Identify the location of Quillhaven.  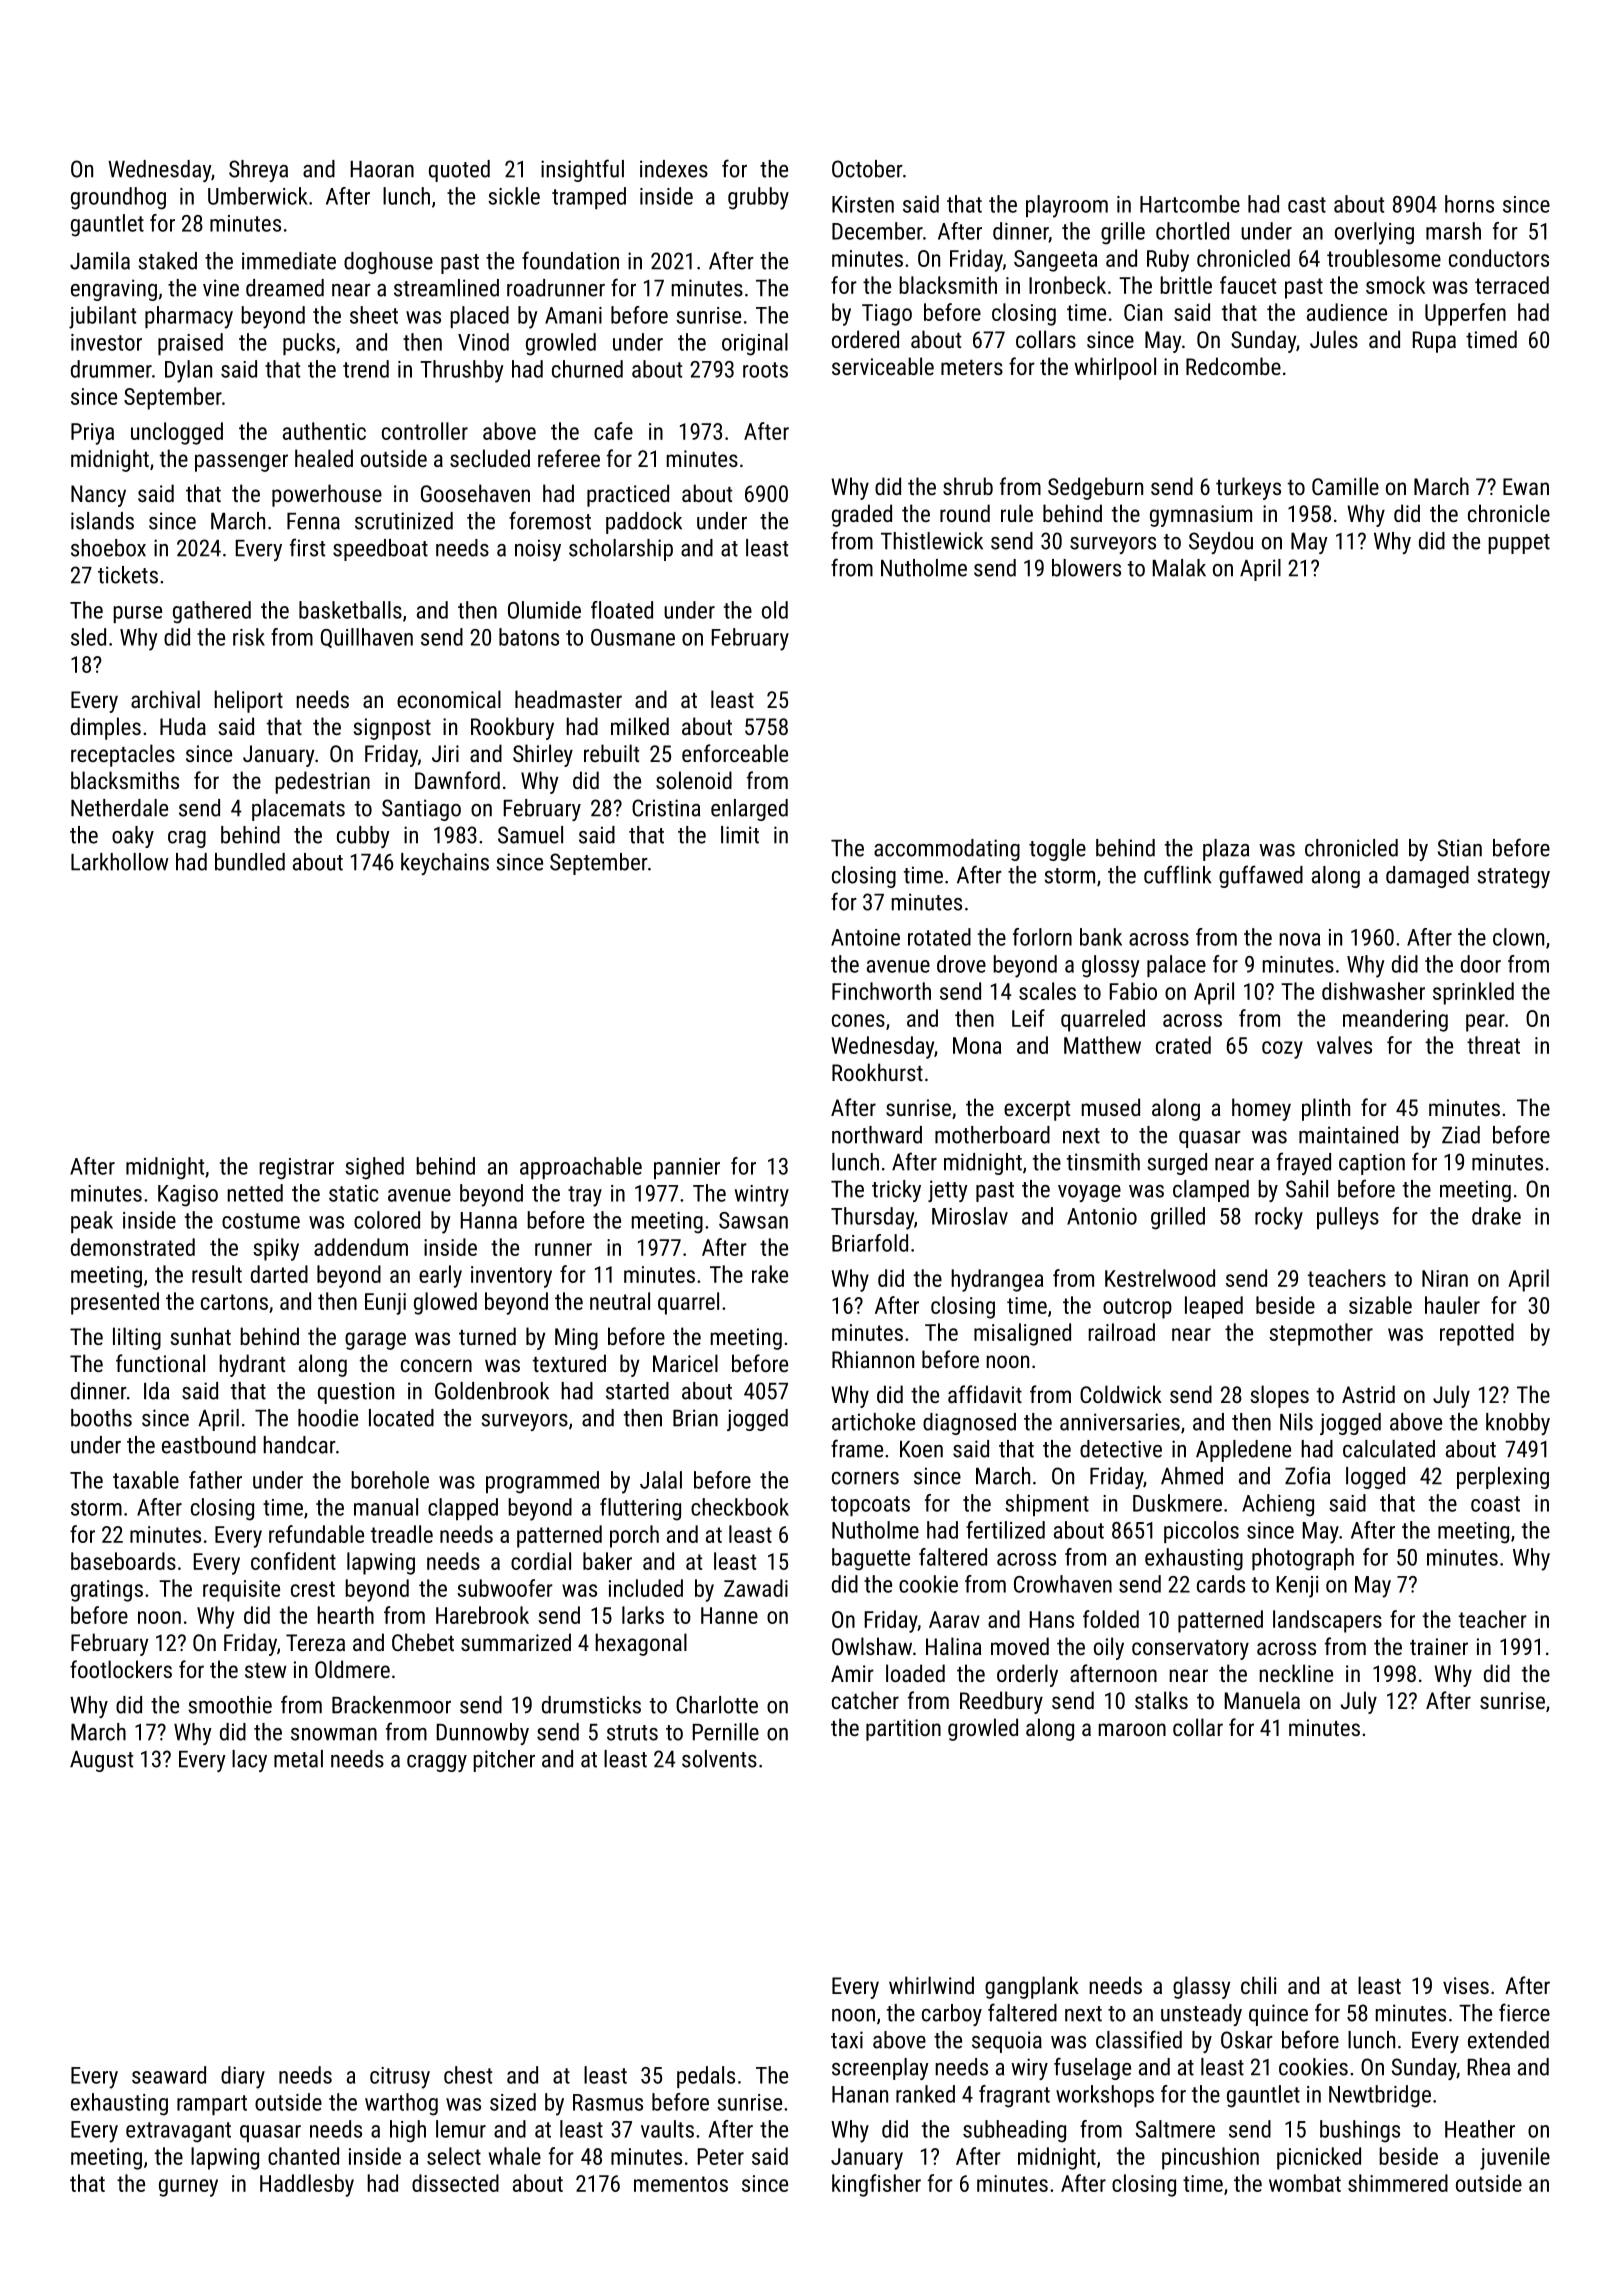
(367, 638).
